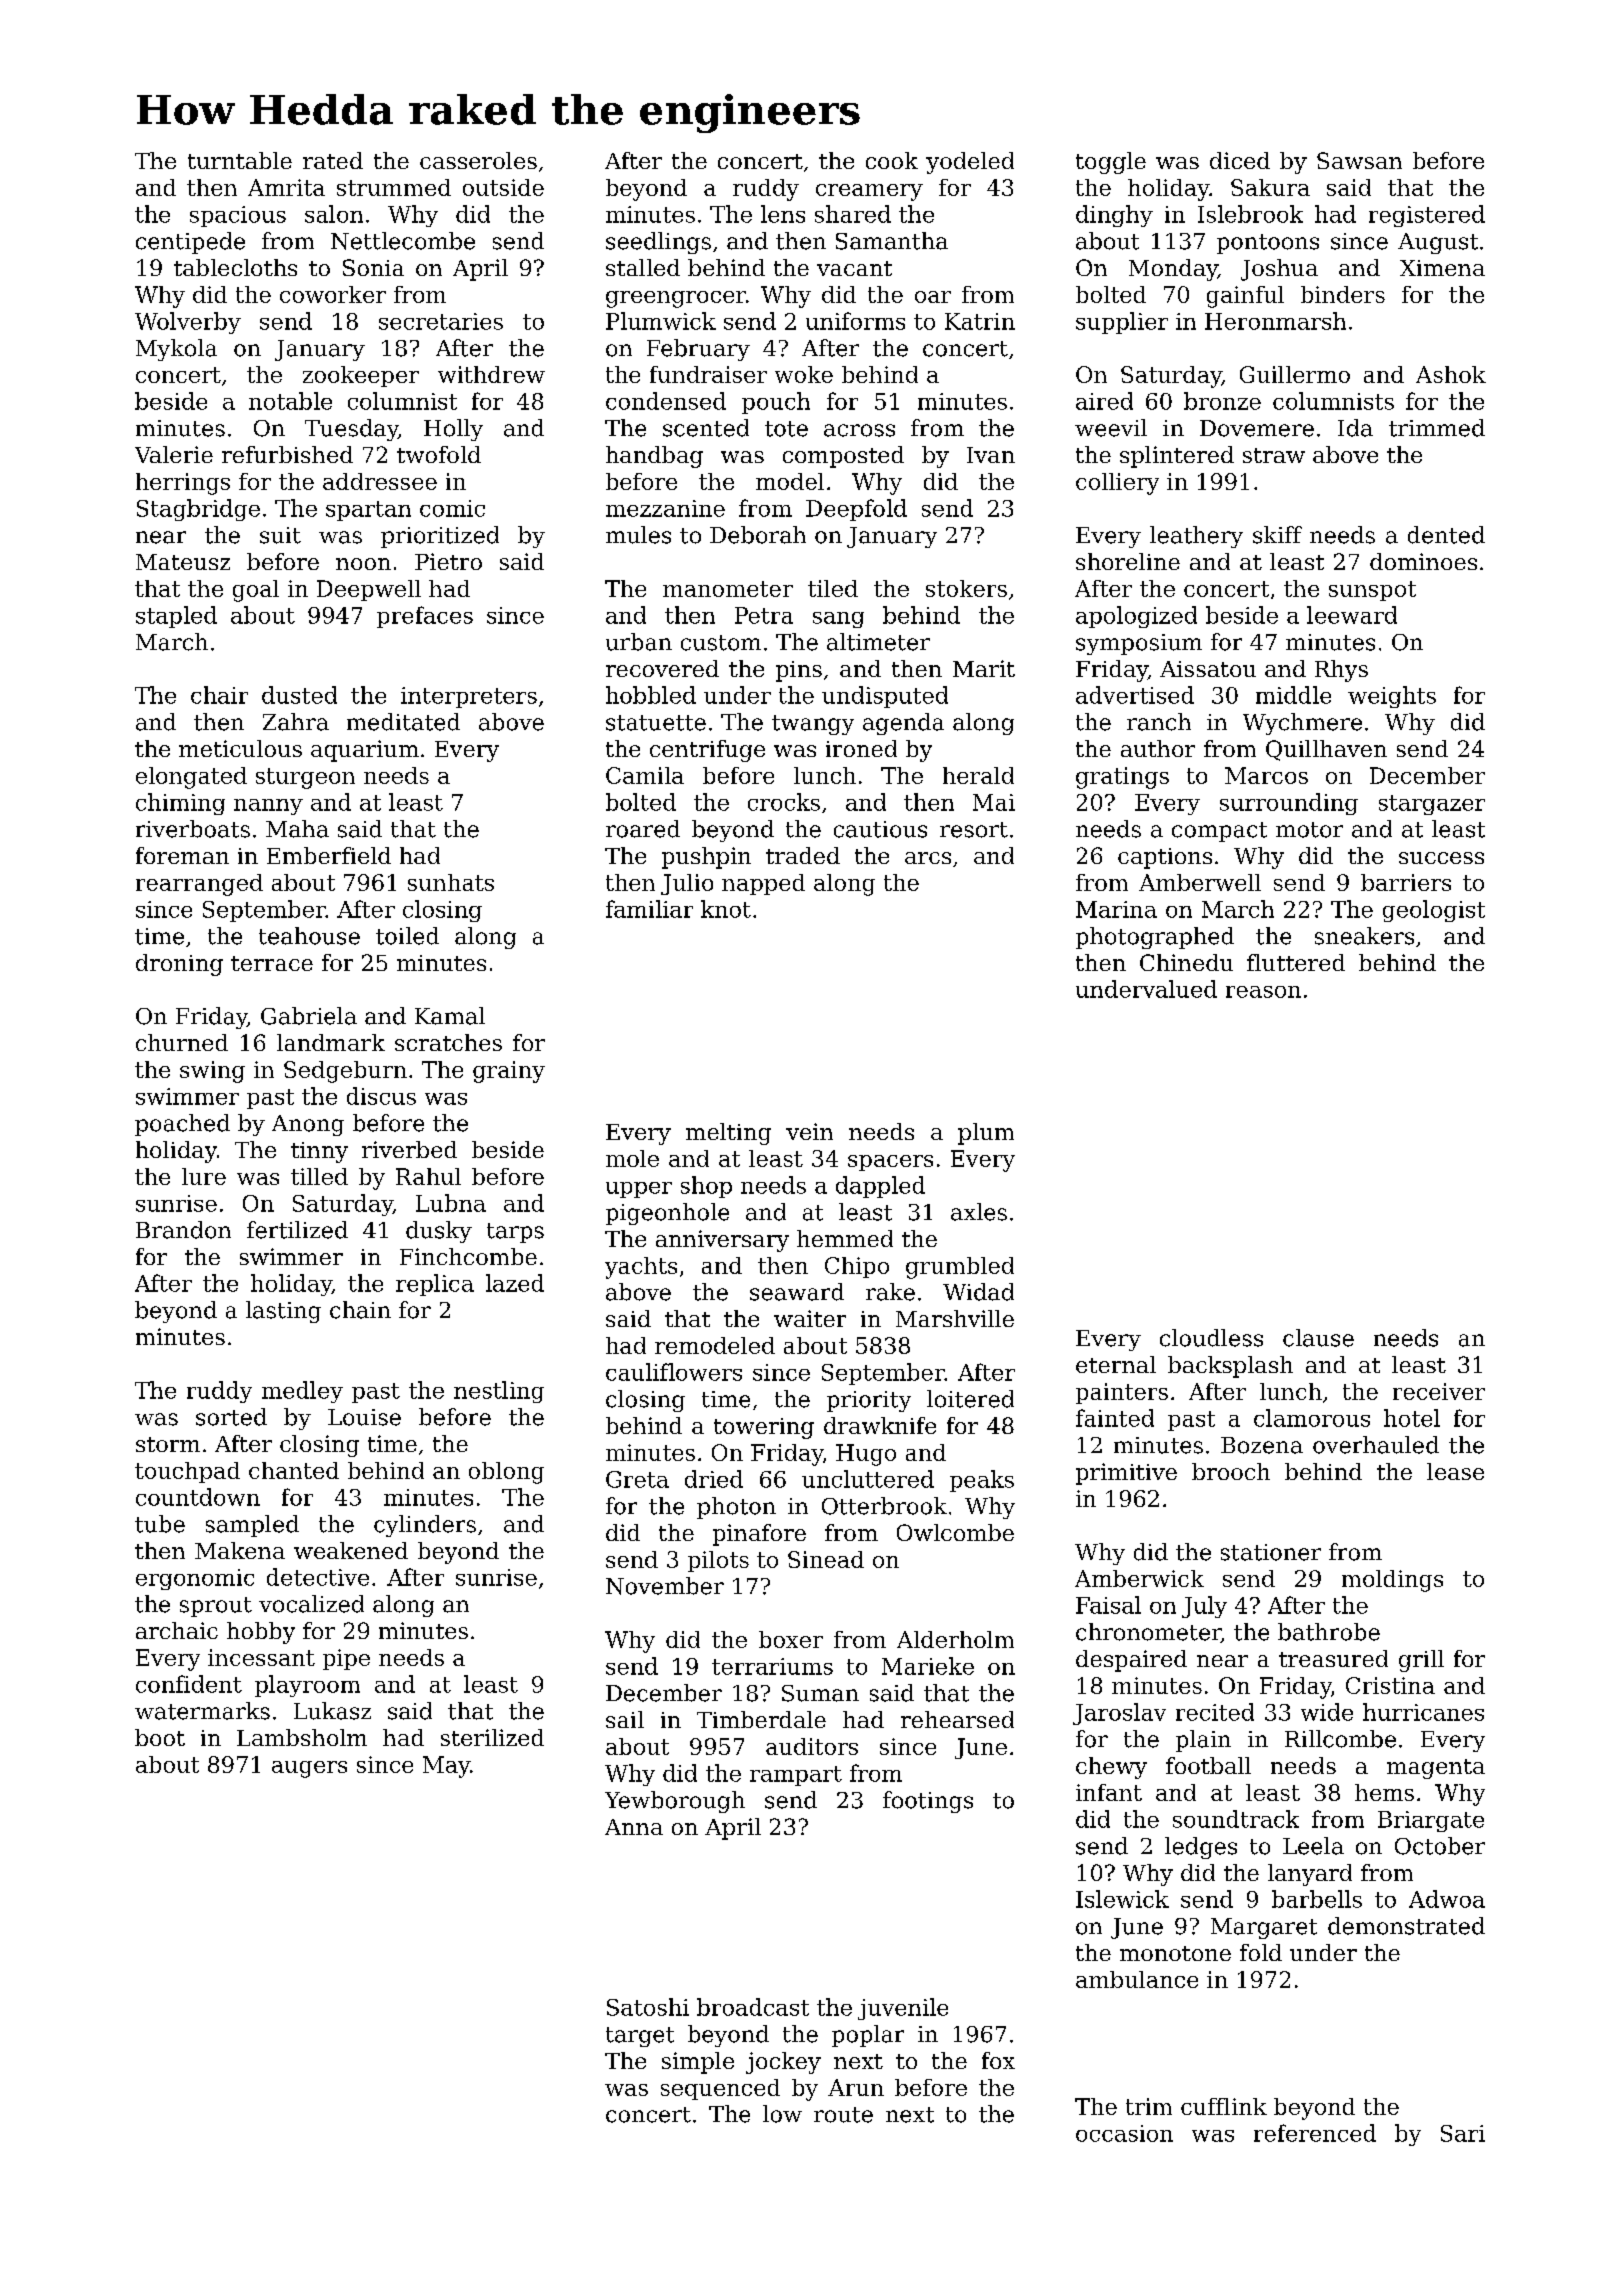 Image resolution: width=1620 pixels, height=2292 pixels. Describe the element at coordinates (176, 617) in the image. I see `stapled` at that location.
